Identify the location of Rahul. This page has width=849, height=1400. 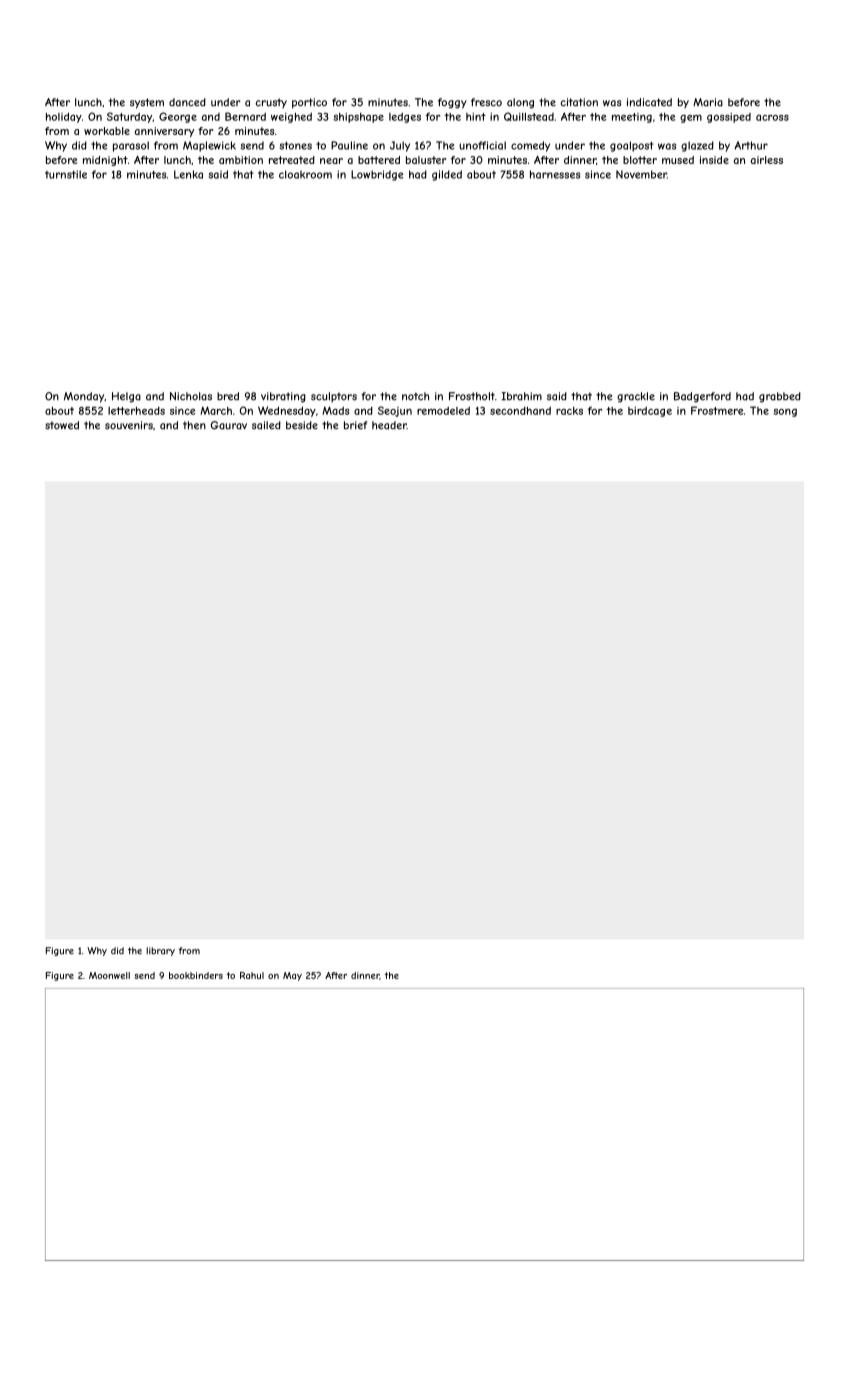
(252, 975).
